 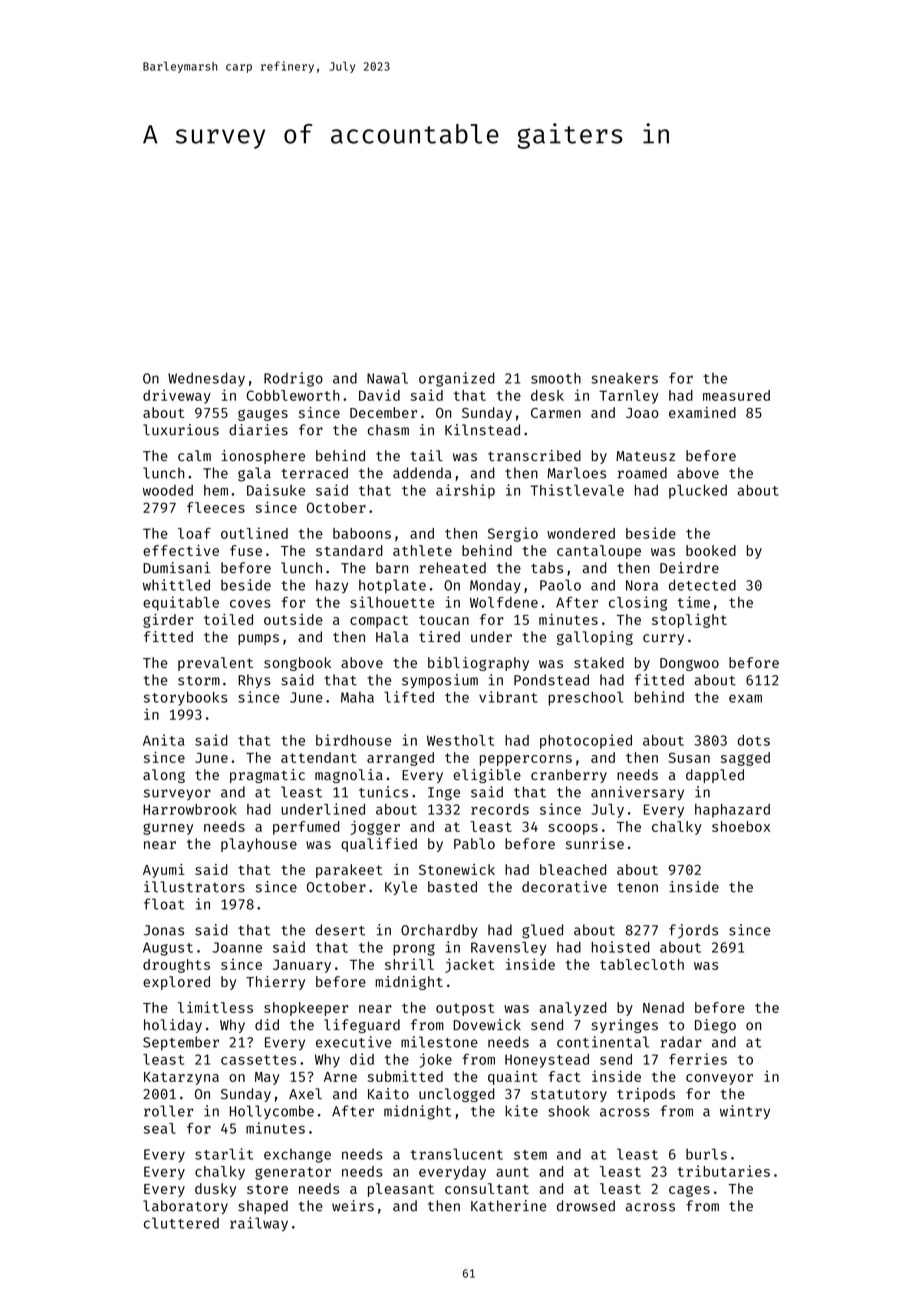 What do you see at coordinates (439, 637) in the page?
I see `tired` at bounding box center [439, 637].
